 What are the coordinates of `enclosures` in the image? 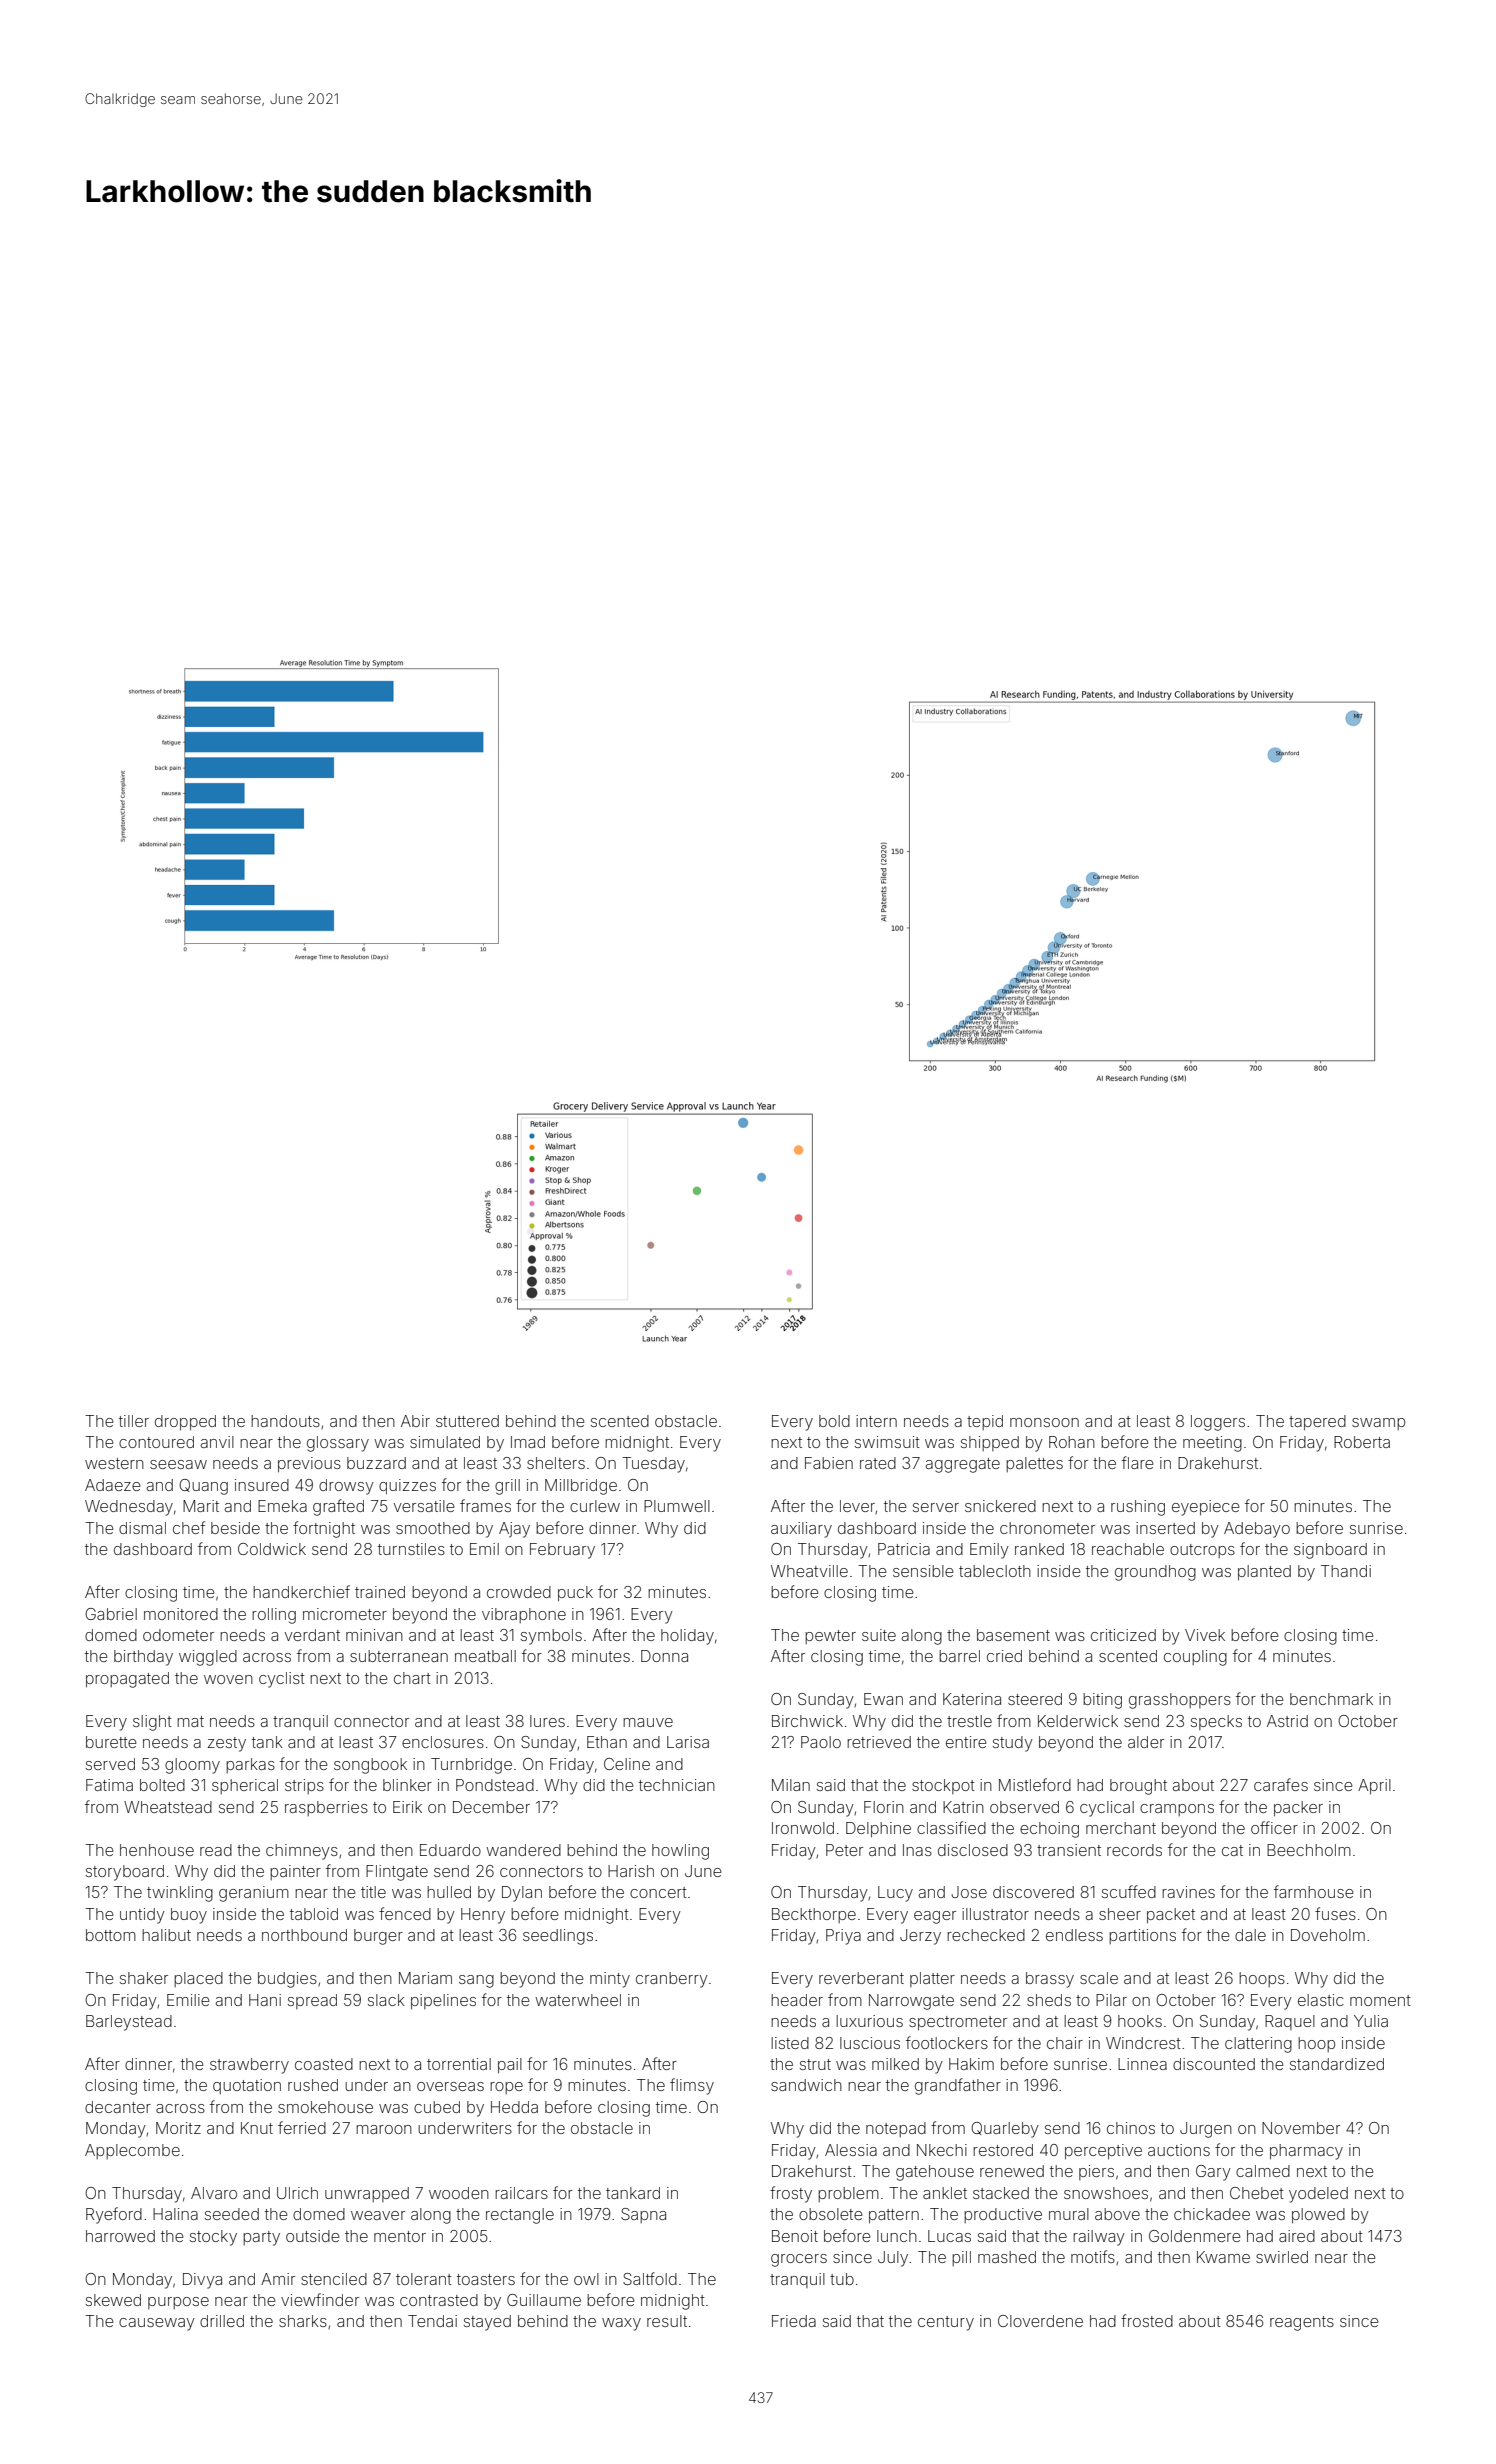 It's located at (443, 1742).
